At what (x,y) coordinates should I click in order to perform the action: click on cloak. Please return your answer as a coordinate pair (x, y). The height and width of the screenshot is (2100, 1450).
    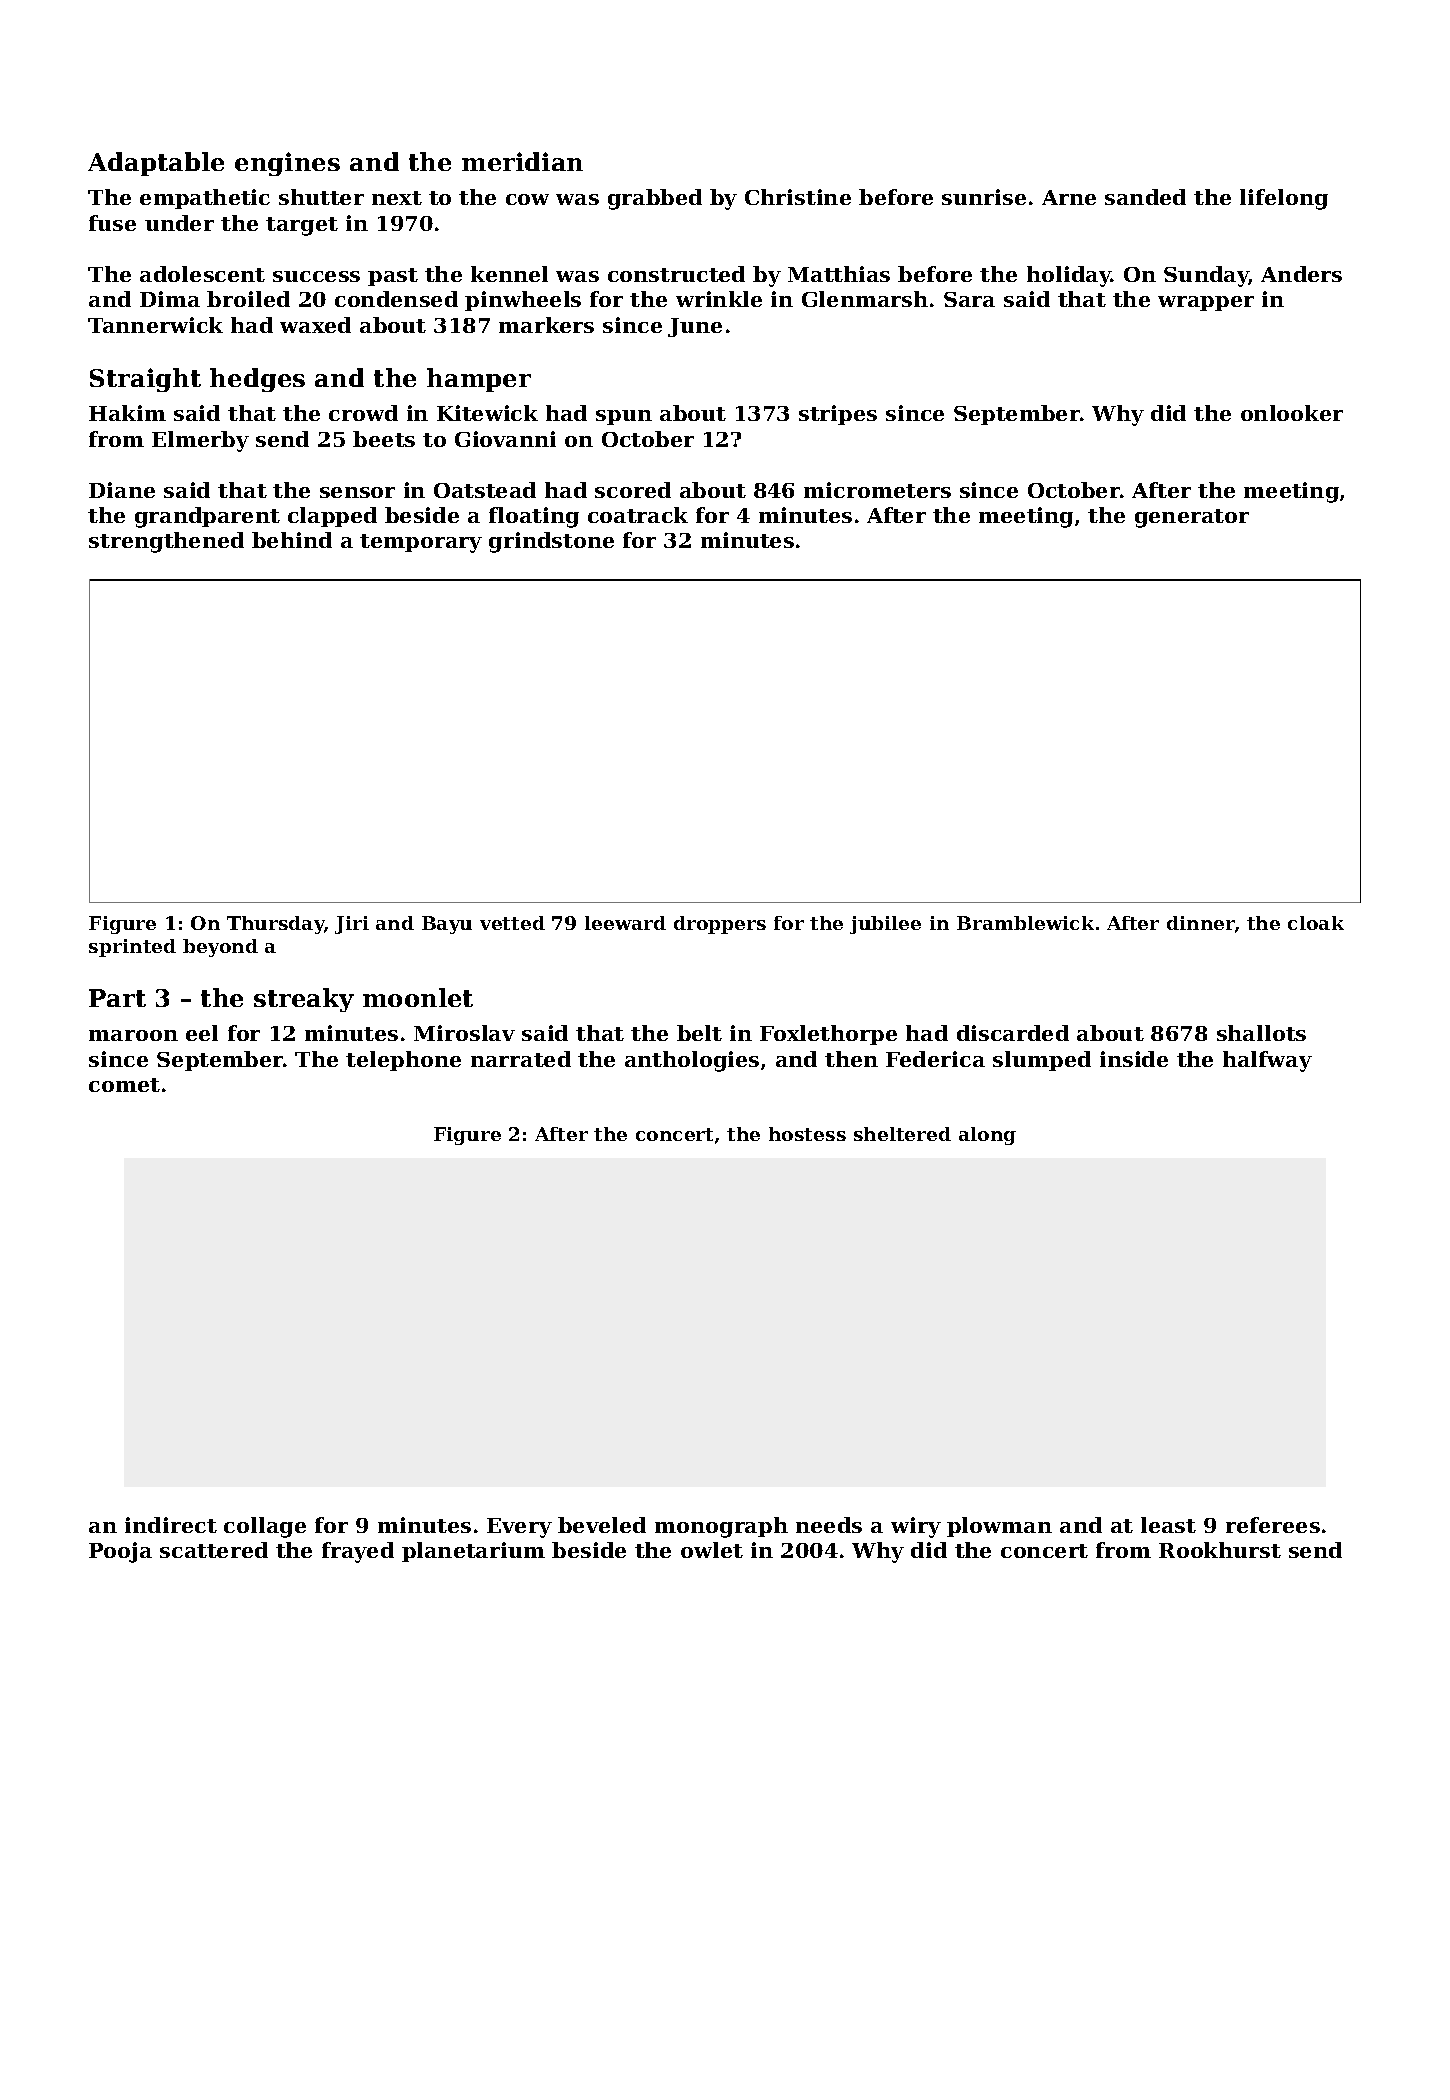
    Looking at the image, I should click on (1316, 923).
